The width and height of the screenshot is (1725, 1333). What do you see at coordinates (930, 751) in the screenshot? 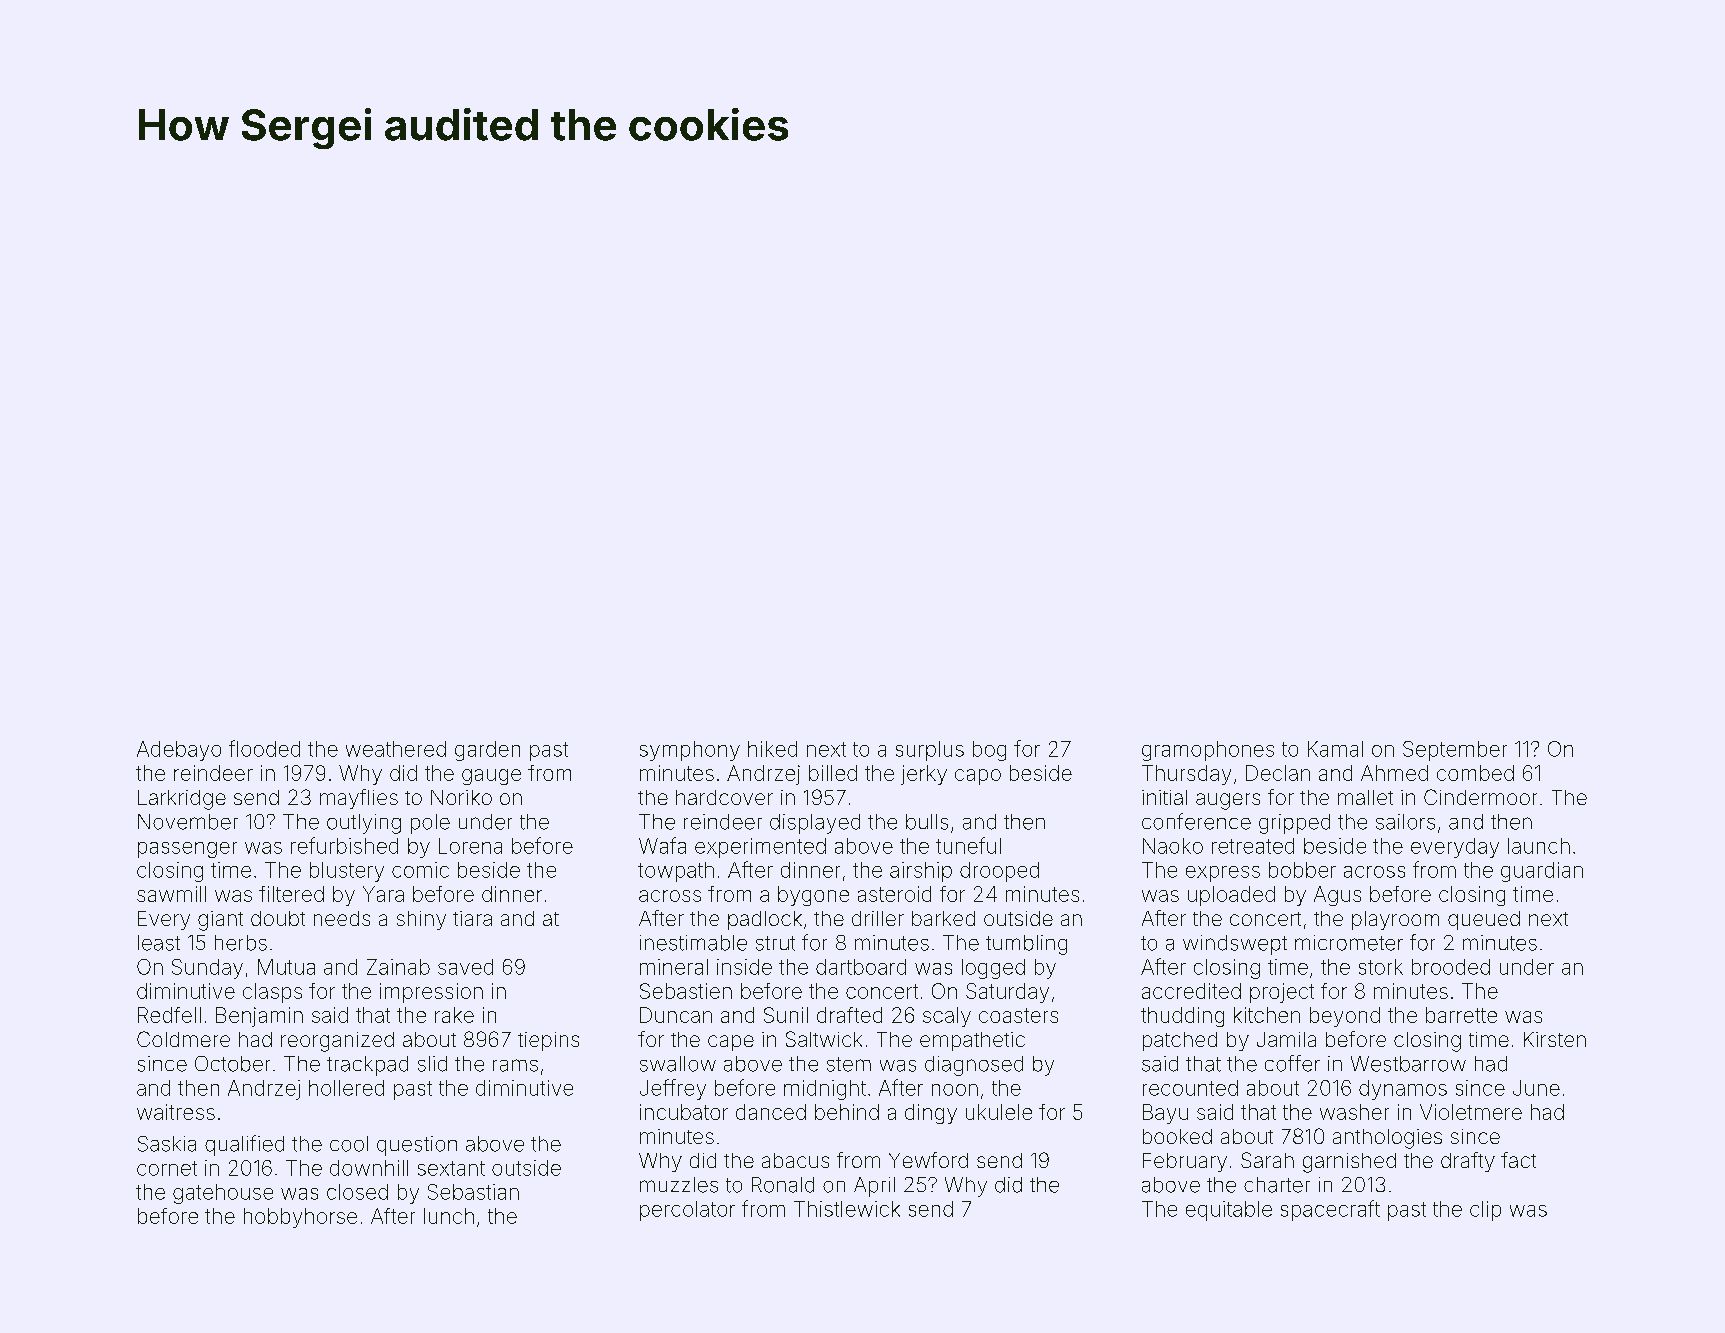
I see `surplus` at bounding box center [930, 751].
